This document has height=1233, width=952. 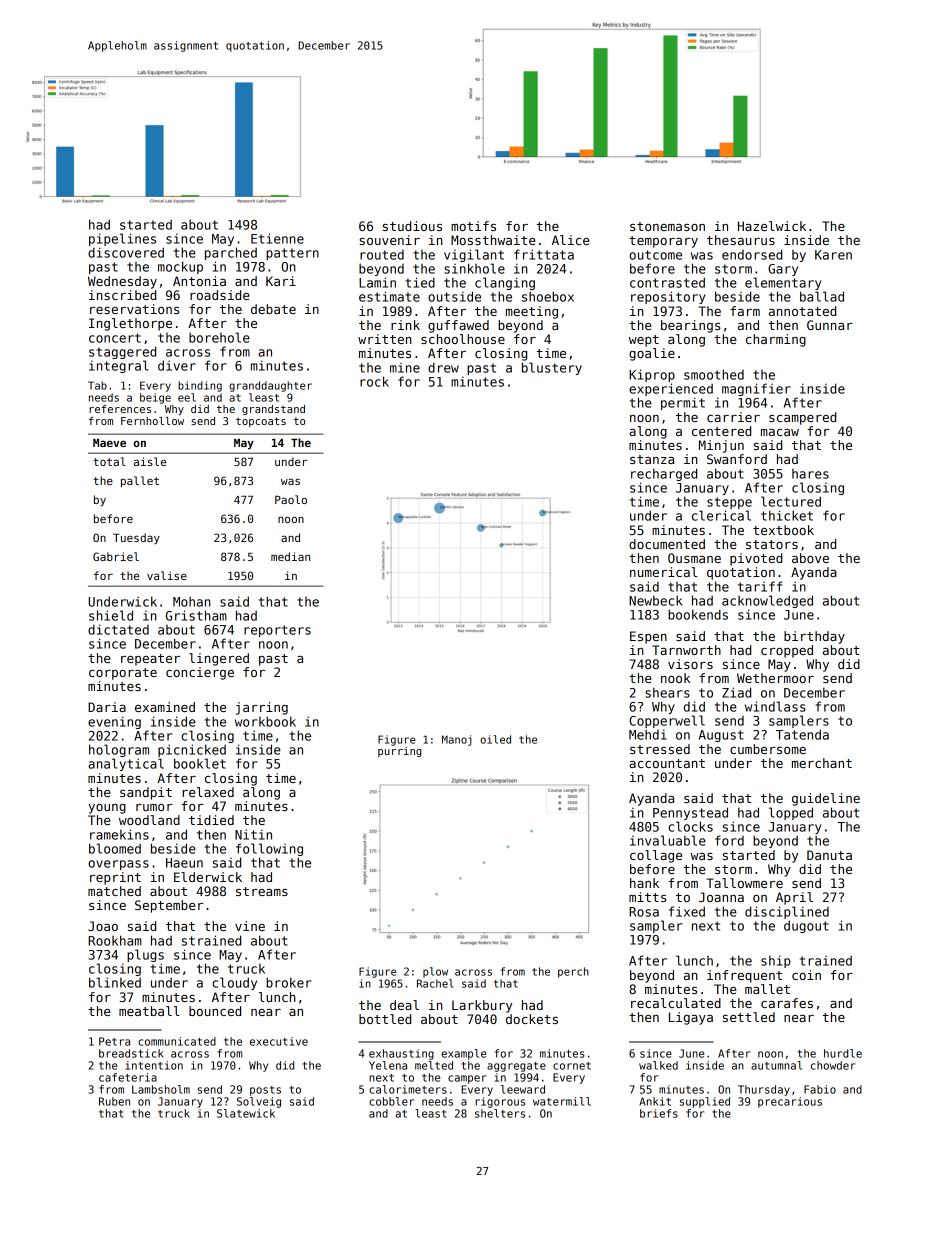 I want to click on vine, so click(x=250, y=926).
